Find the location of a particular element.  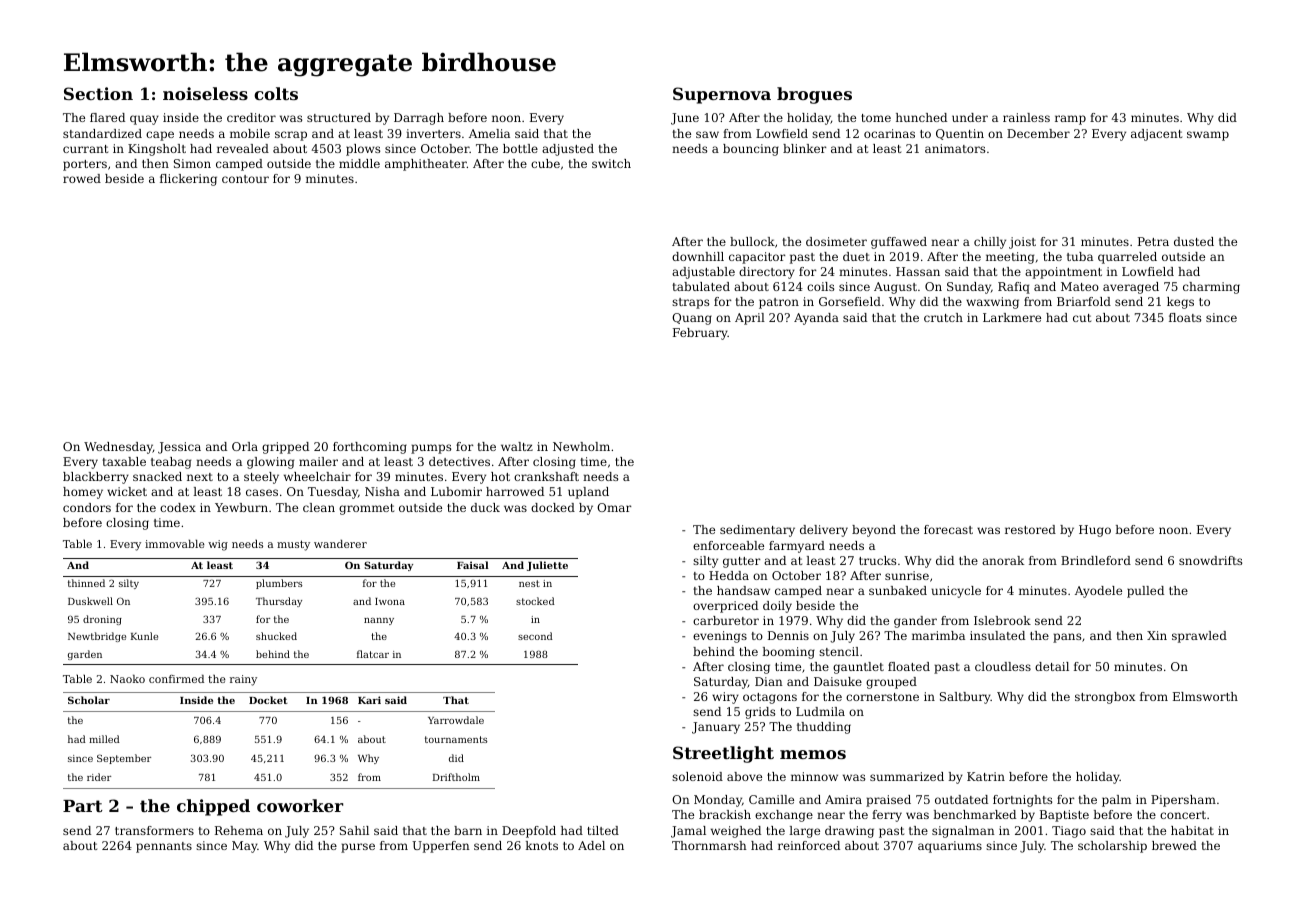

milled is located at coordinates (104, 739).
